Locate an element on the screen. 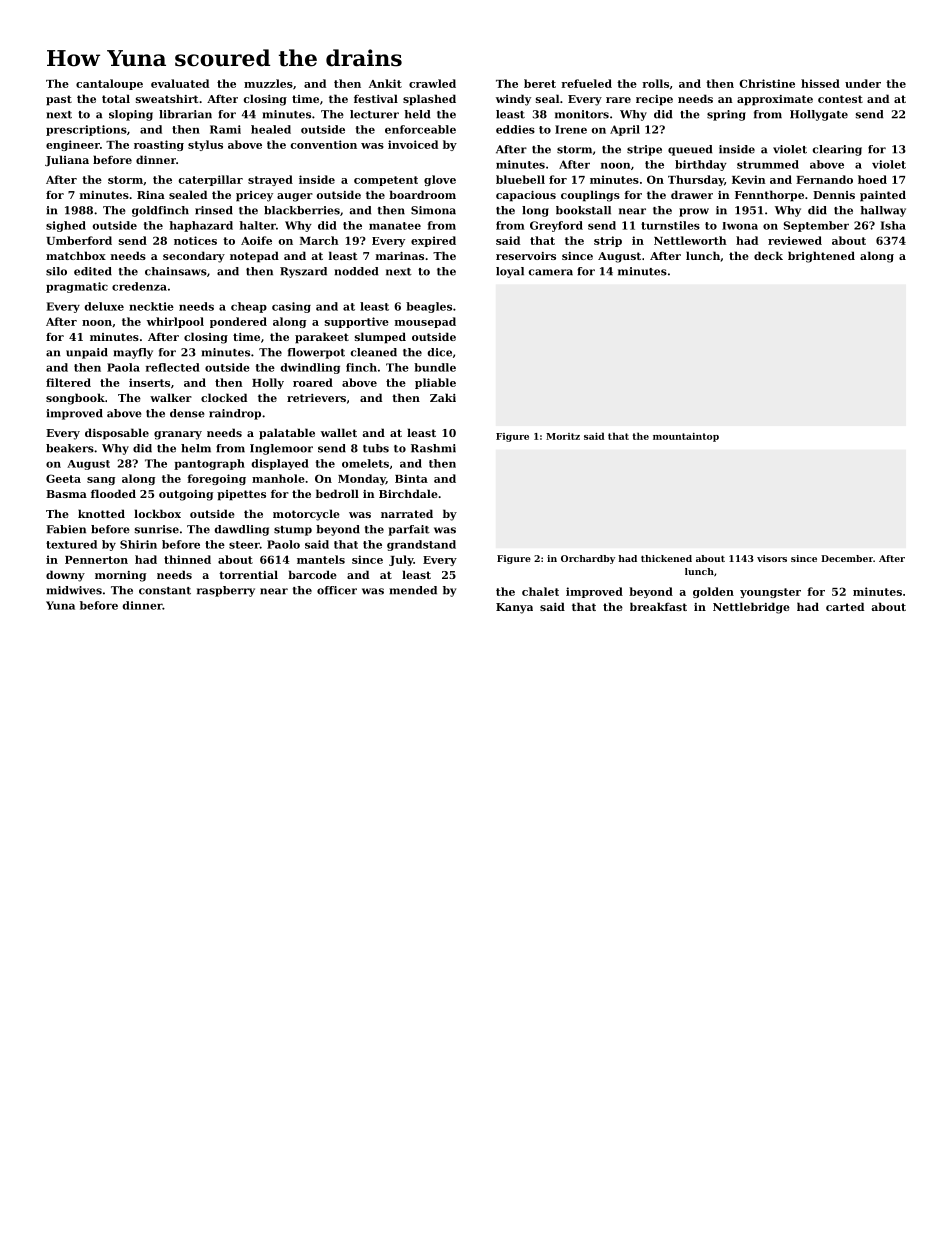 This screenshot has height=1233, width=952. rolls is located at coordinates (655, 83).
